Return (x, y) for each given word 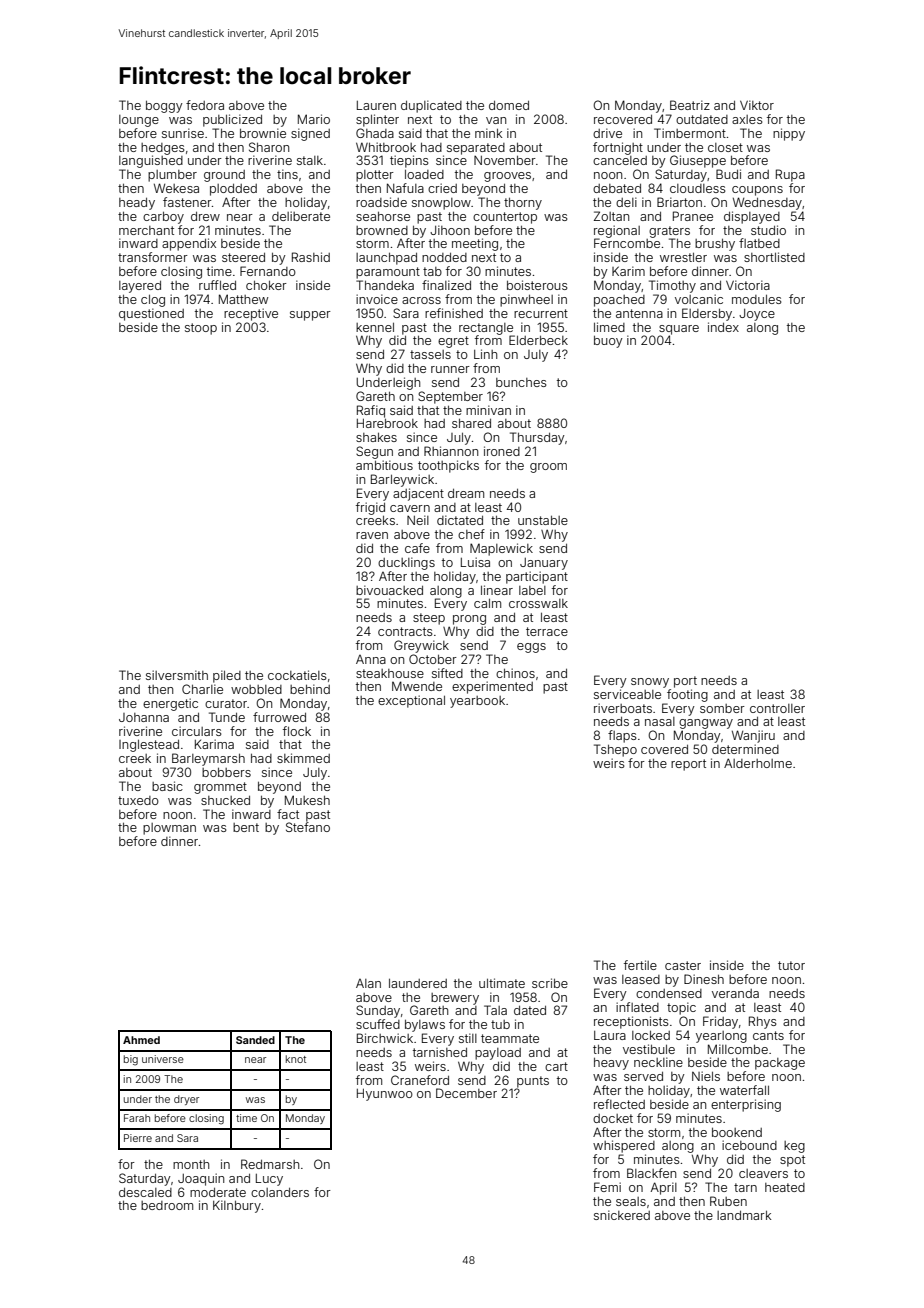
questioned (151, 314)
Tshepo (615, 750)
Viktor (757, 105)
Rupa (790, 175)
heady (137, 204)
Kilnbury (237, 1206)
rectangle (486, 329)
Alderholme (758, 763)
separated (476, 149)
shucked (225, 800)
